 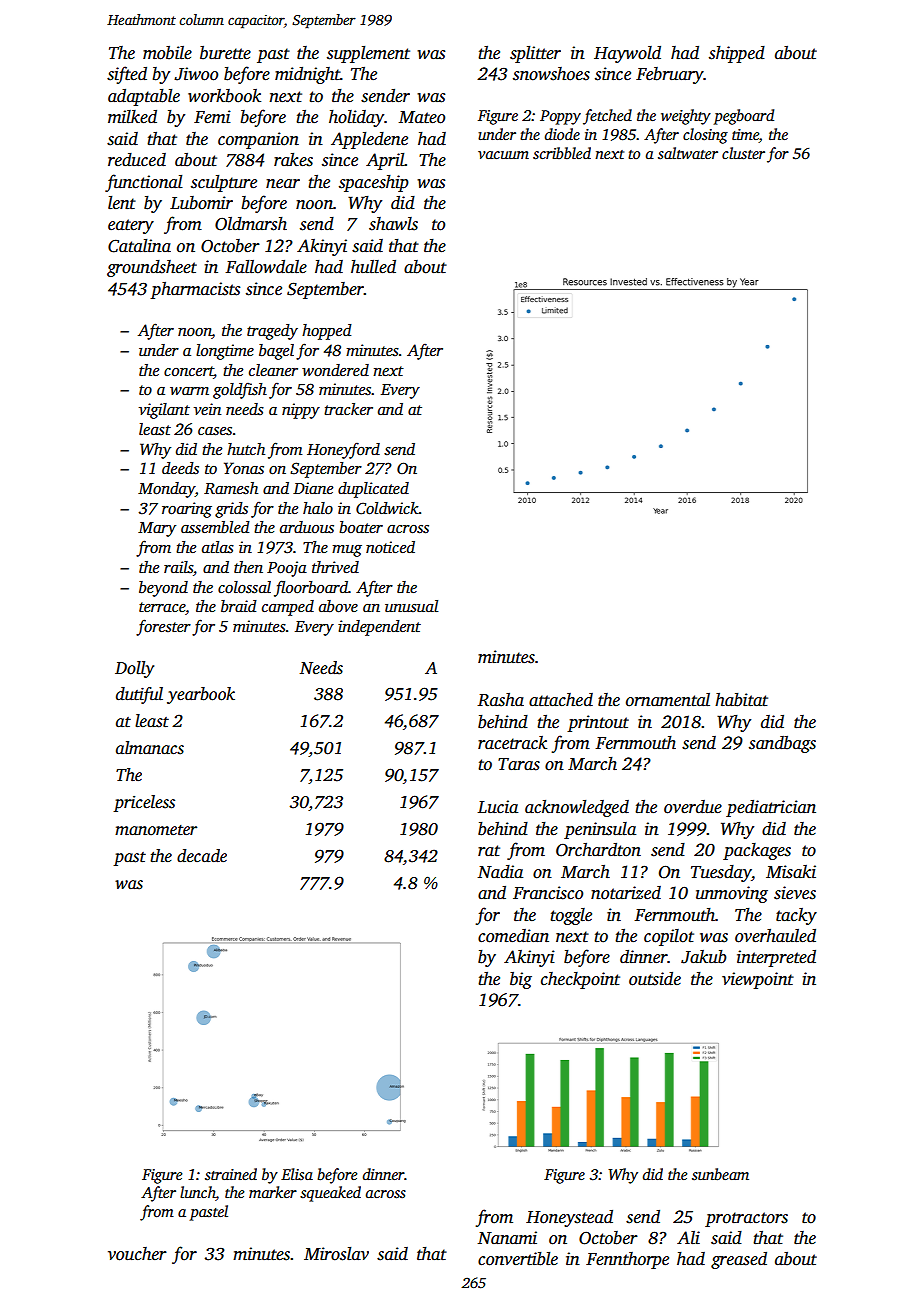 I want to click on cluster, so click(x=743, y=153).
